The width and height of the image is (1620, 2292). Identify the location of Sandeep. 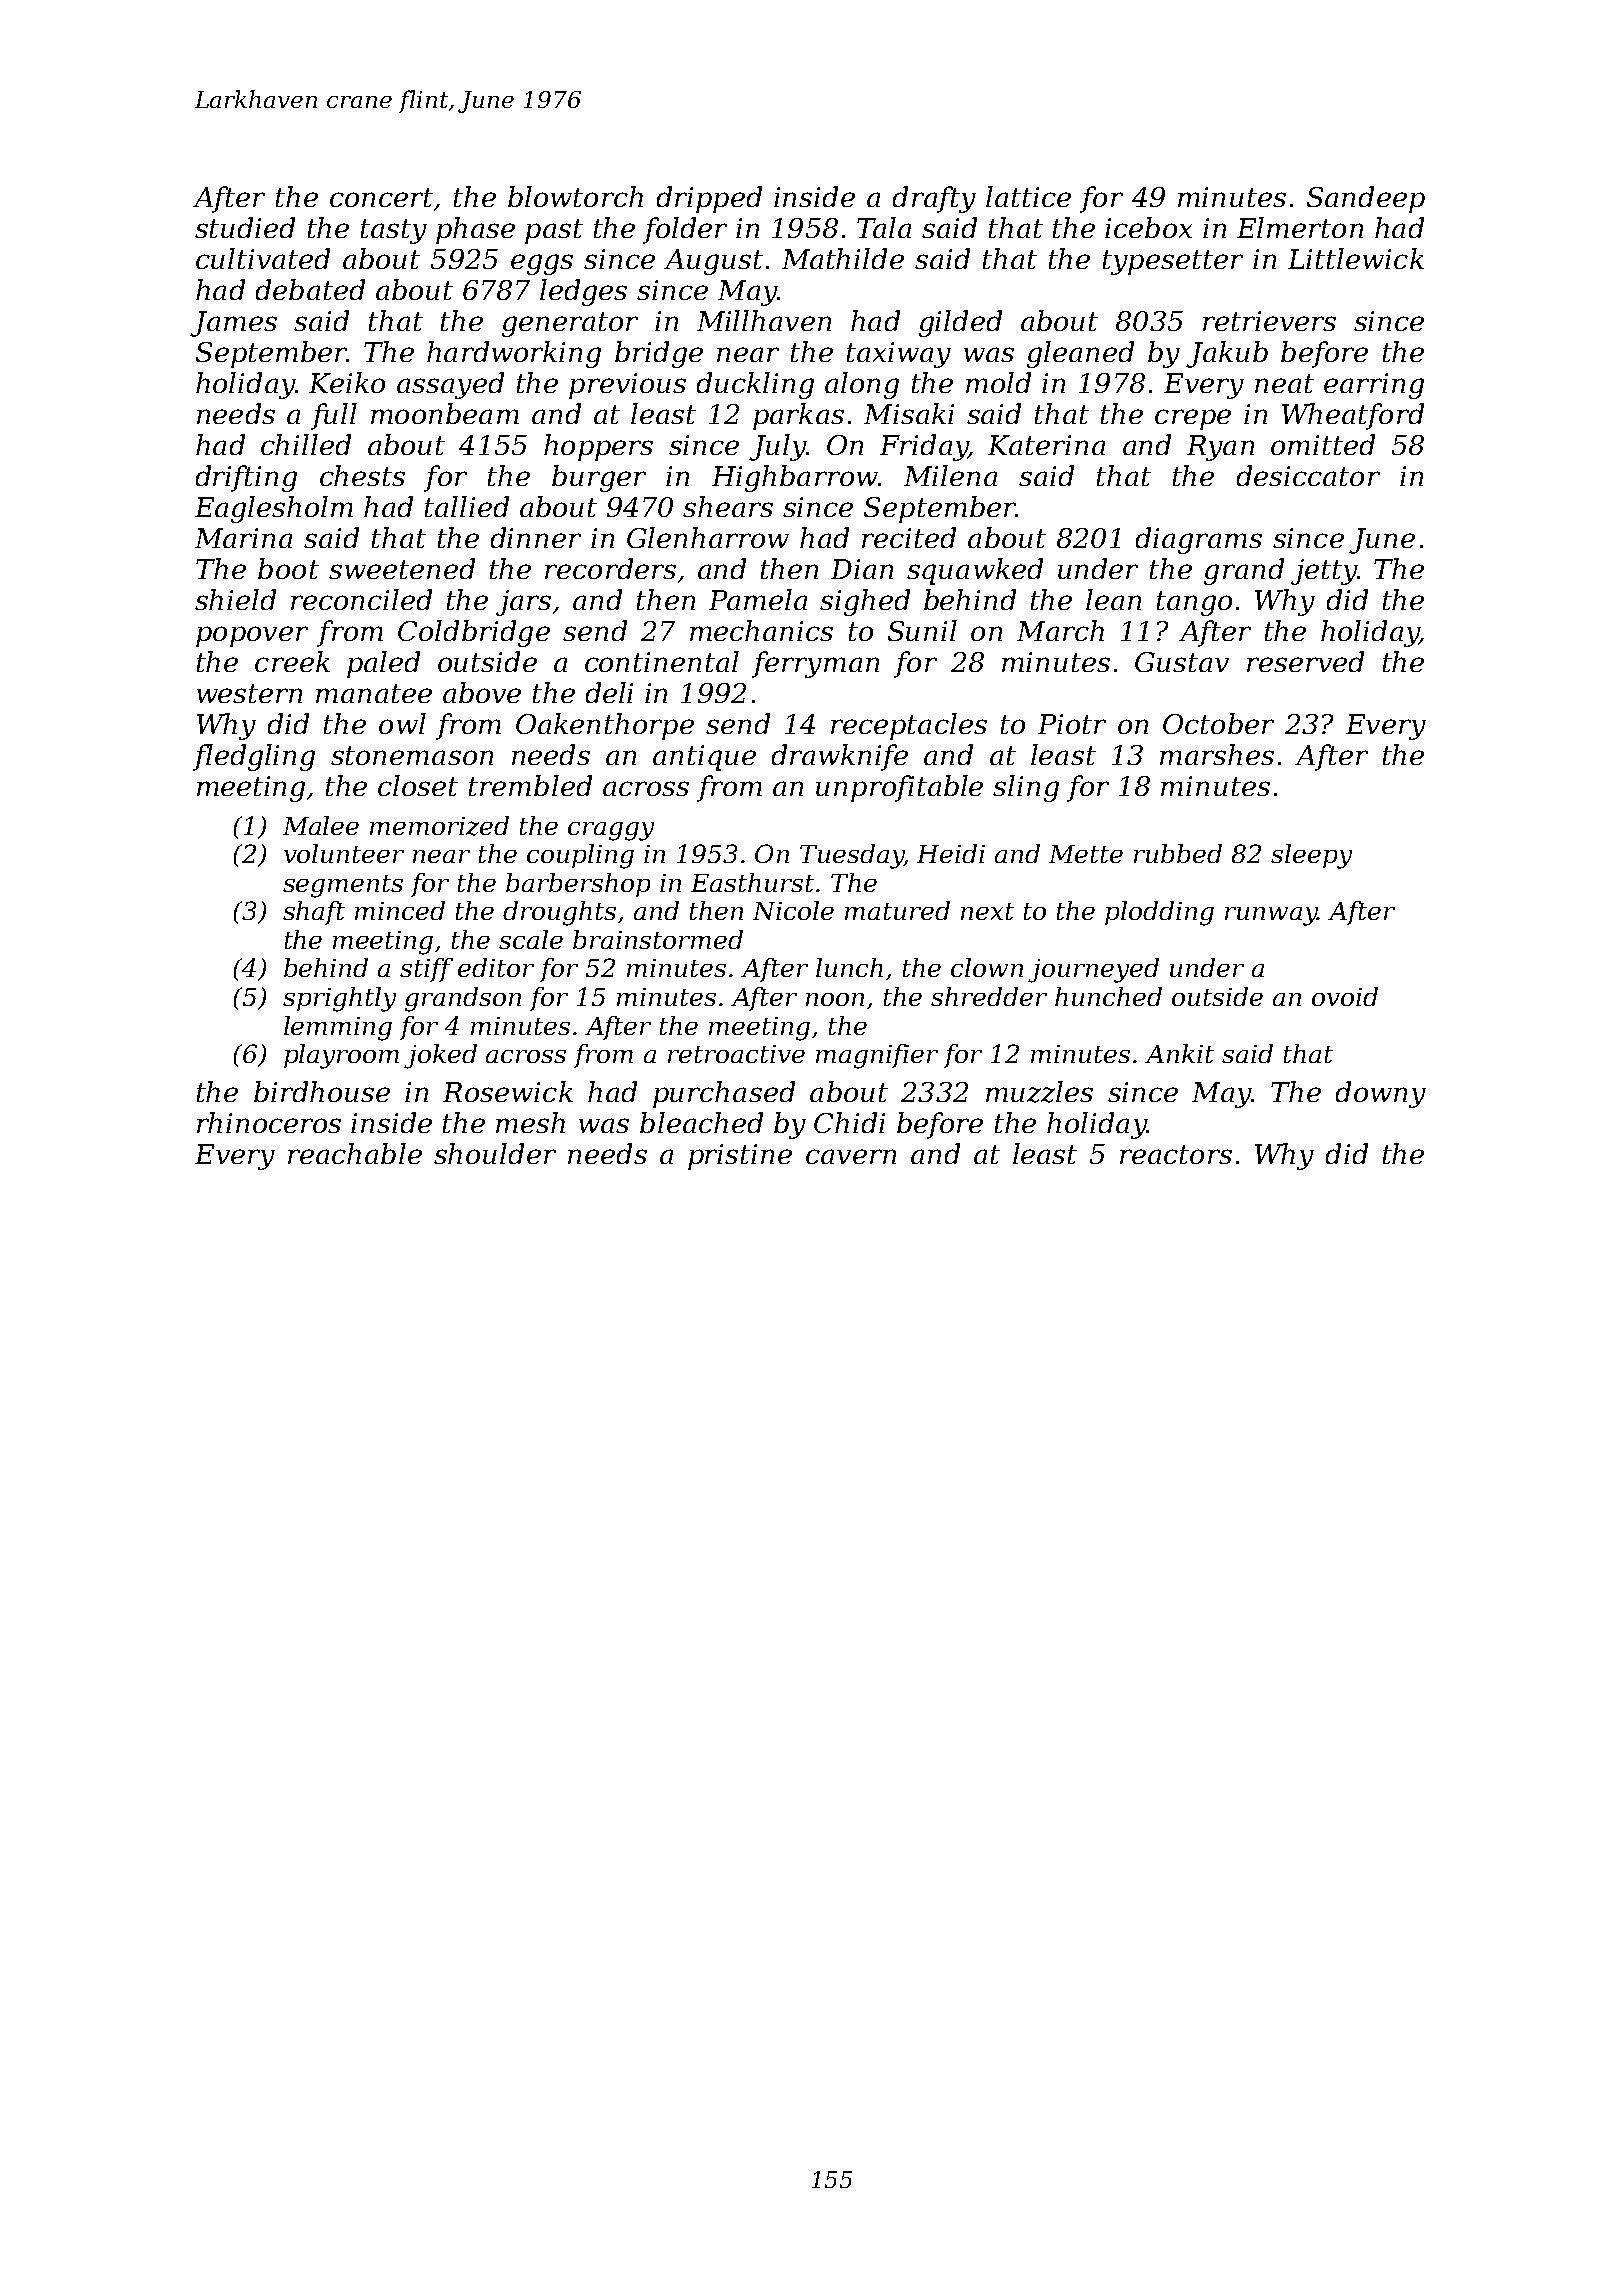
(1366, 199).
